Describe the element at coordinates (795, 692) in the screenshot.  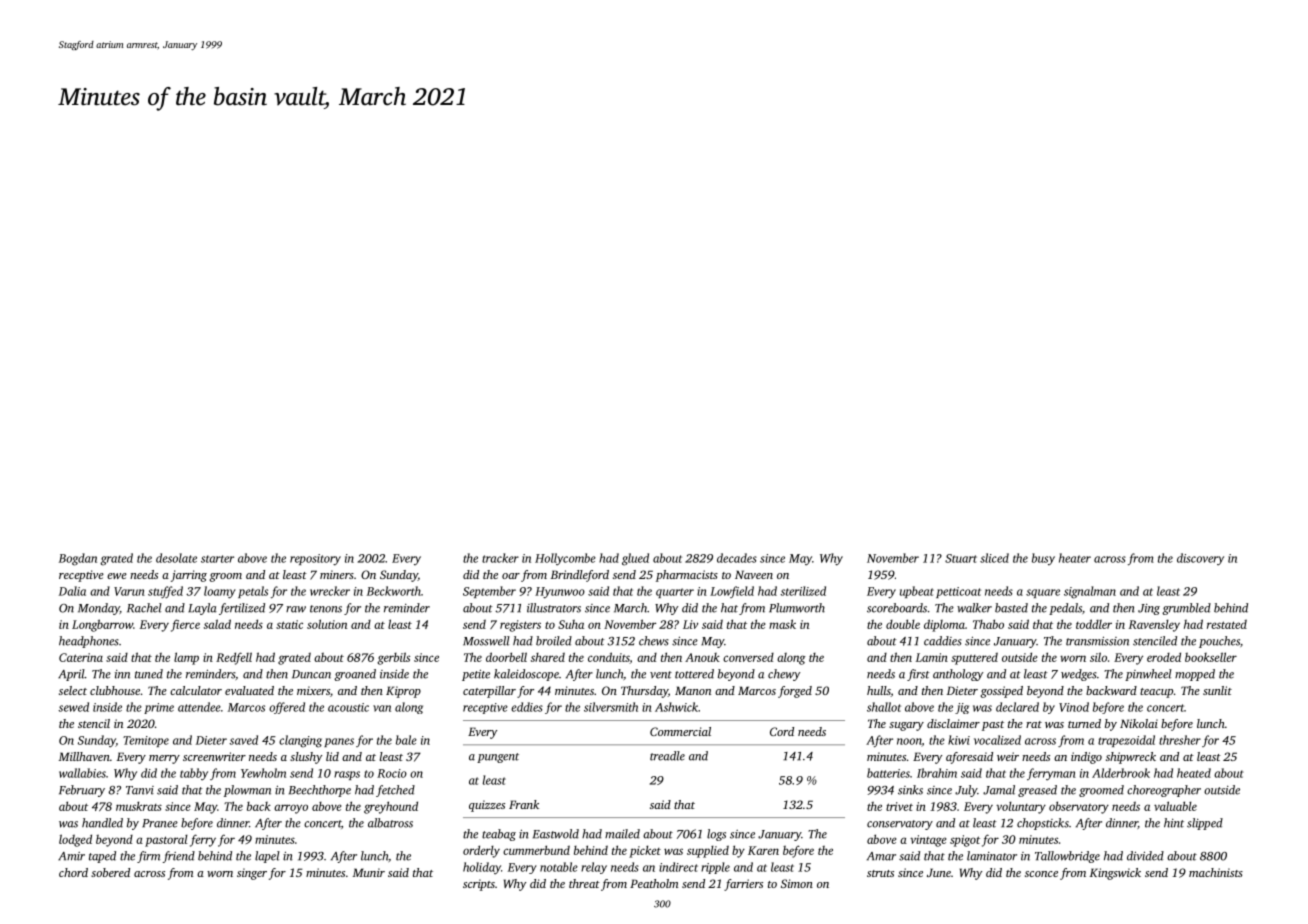
I see `forged` at that location.
